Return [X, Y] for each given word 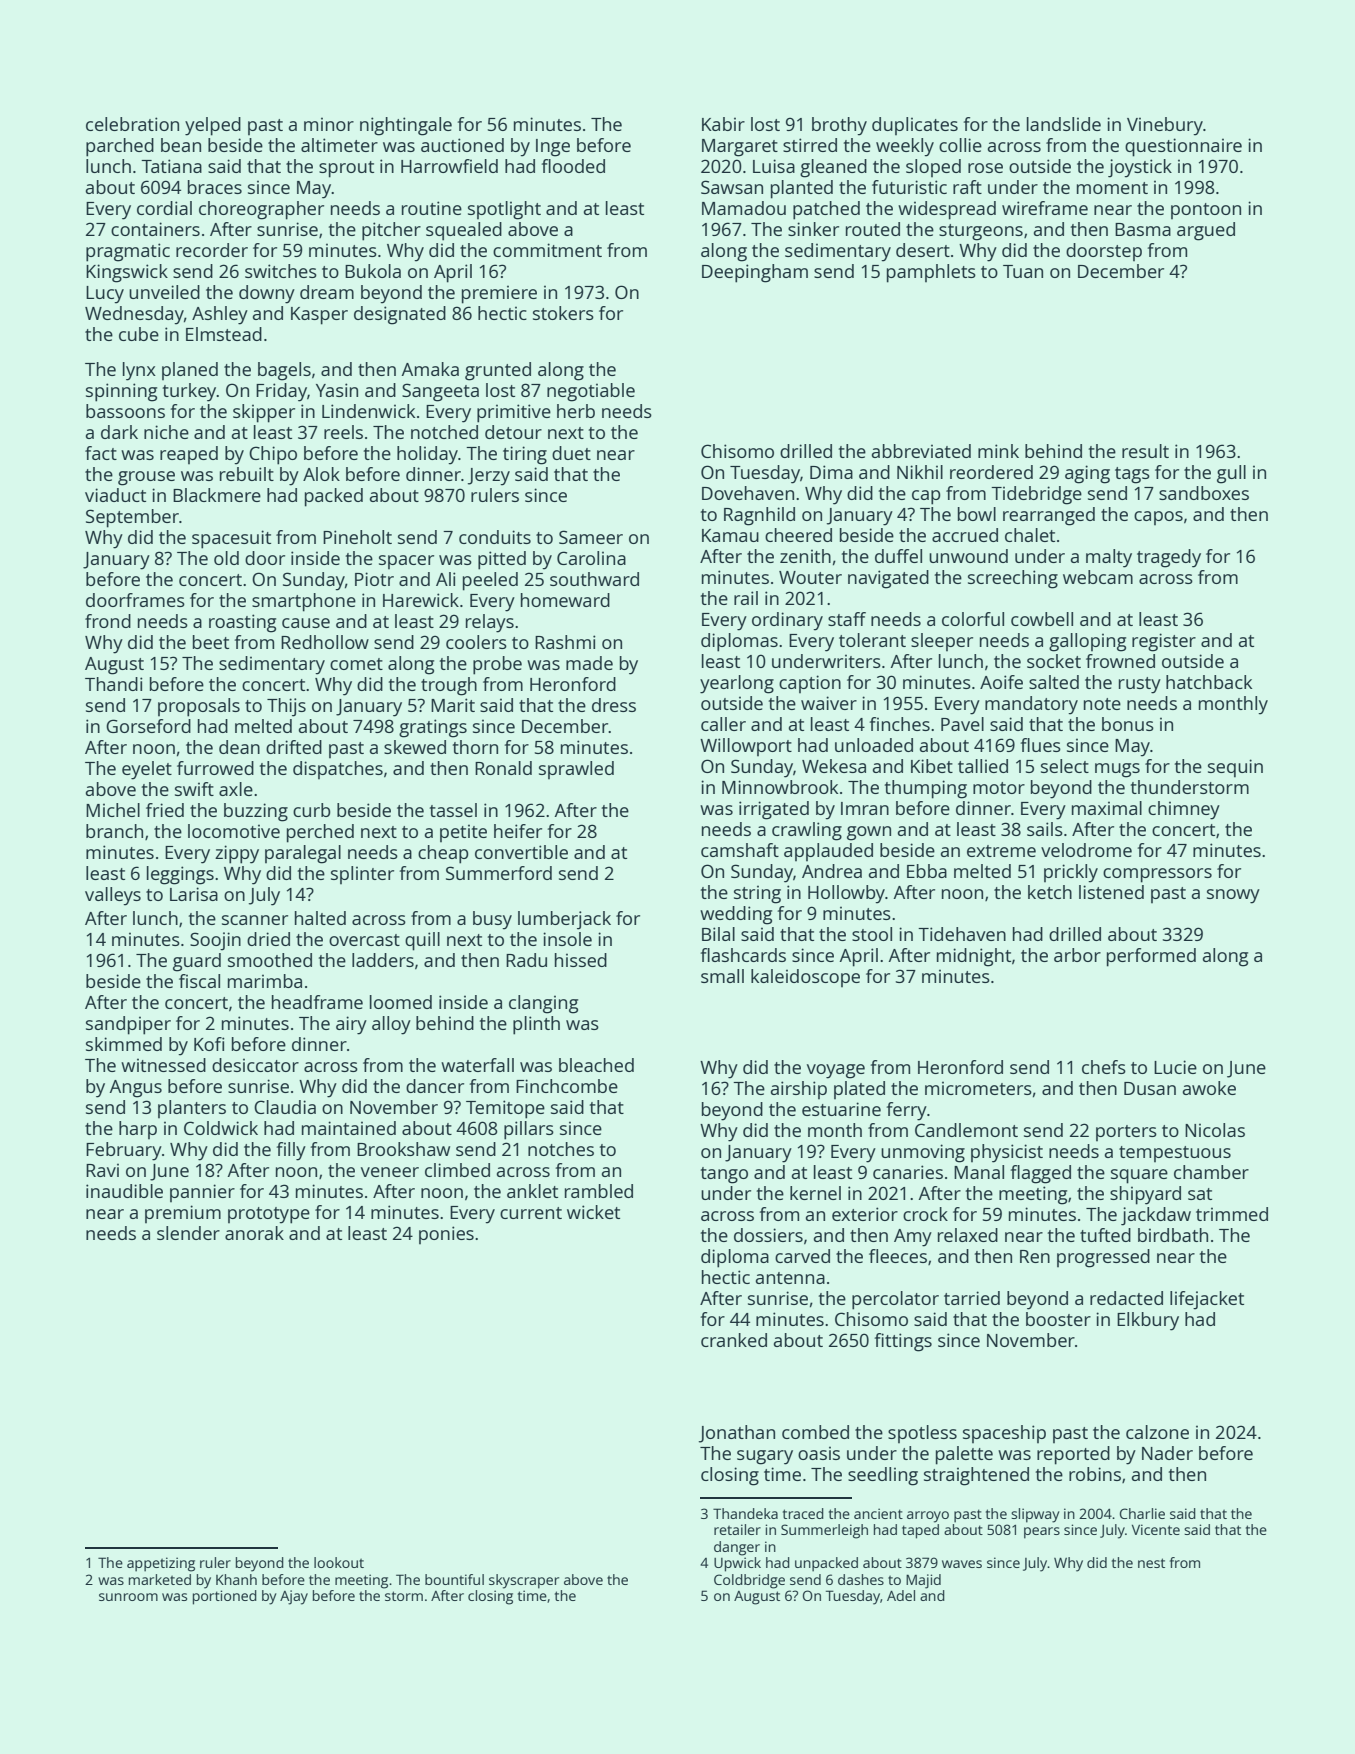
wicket [593, 1212]
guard [197, 962]
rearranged [1049, 516]
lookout [339, 1562]
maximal [1107, 808]
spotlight [504, 210]
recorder [212, 250]
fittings [903, 1342]
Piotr [374, 579]
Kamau [730, 535]
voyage [836, 1071]
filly [291, 1151]
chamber [1211, 1172]
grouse [146, 478]
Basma [1143, 229]
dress [614, 705]
